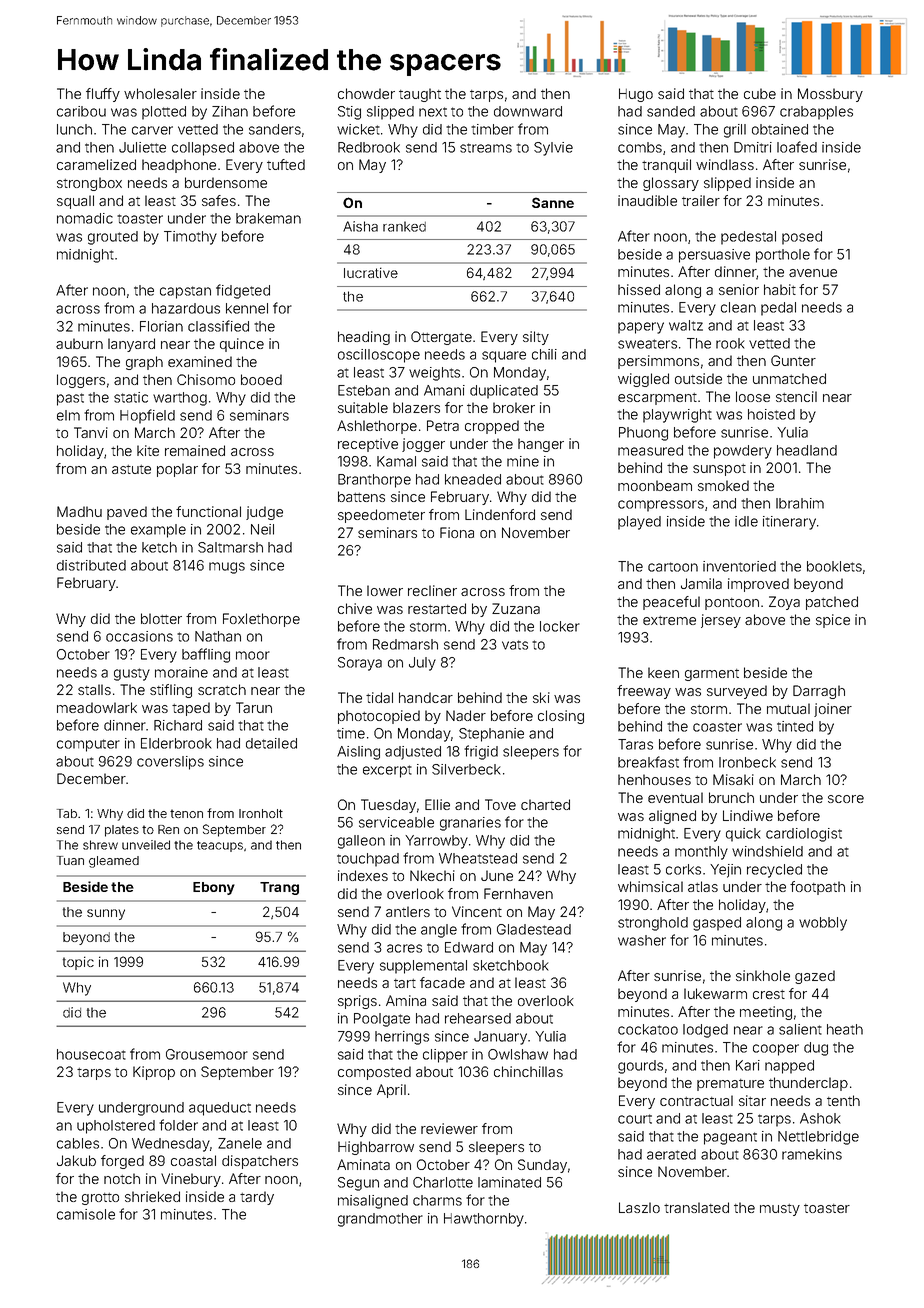 The height and width of the image is (1308, 924). I want to click on chowder, so click(366, 93).
